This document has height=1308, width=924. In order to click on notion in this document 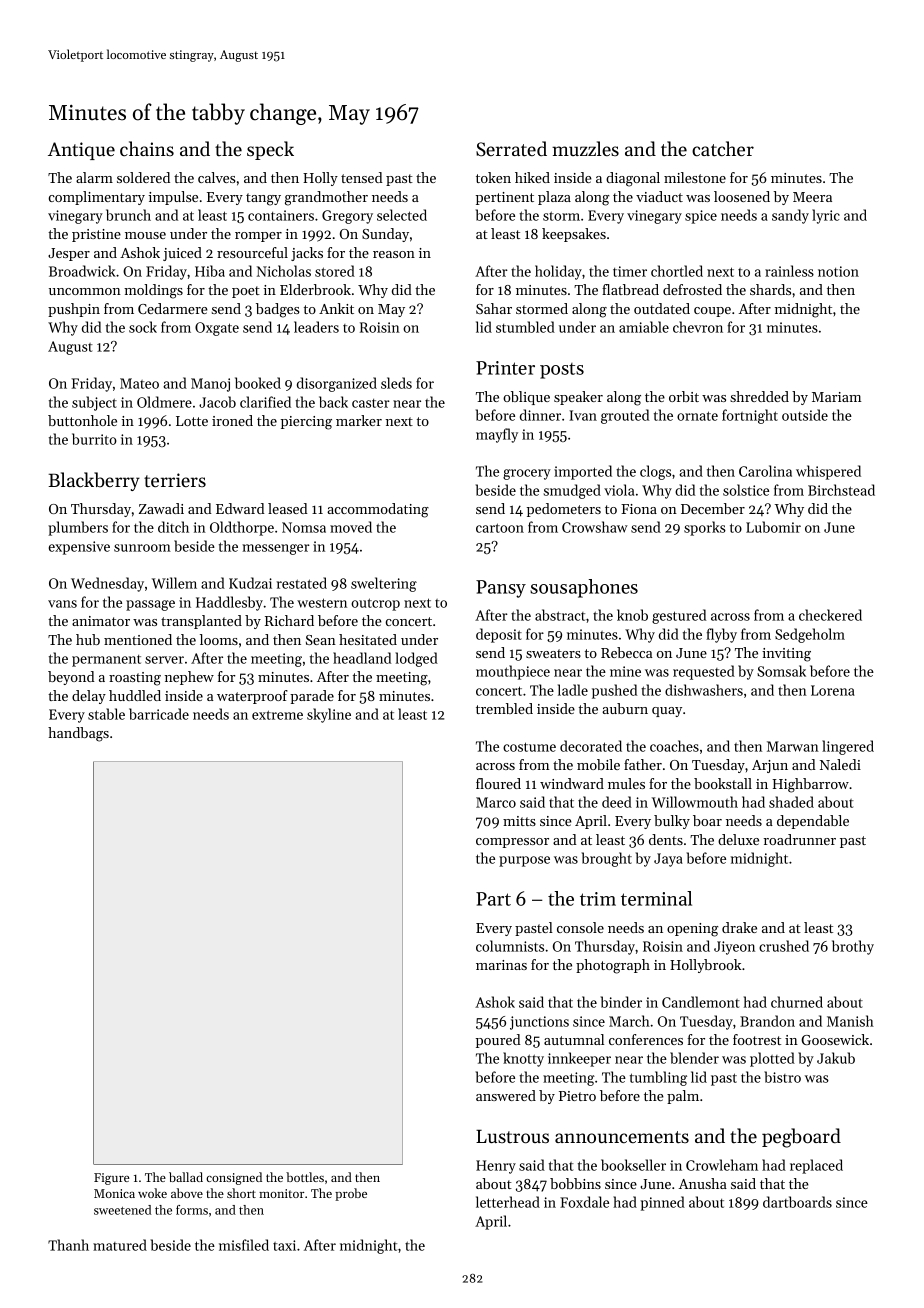, I will do `click(838, 271)`.
